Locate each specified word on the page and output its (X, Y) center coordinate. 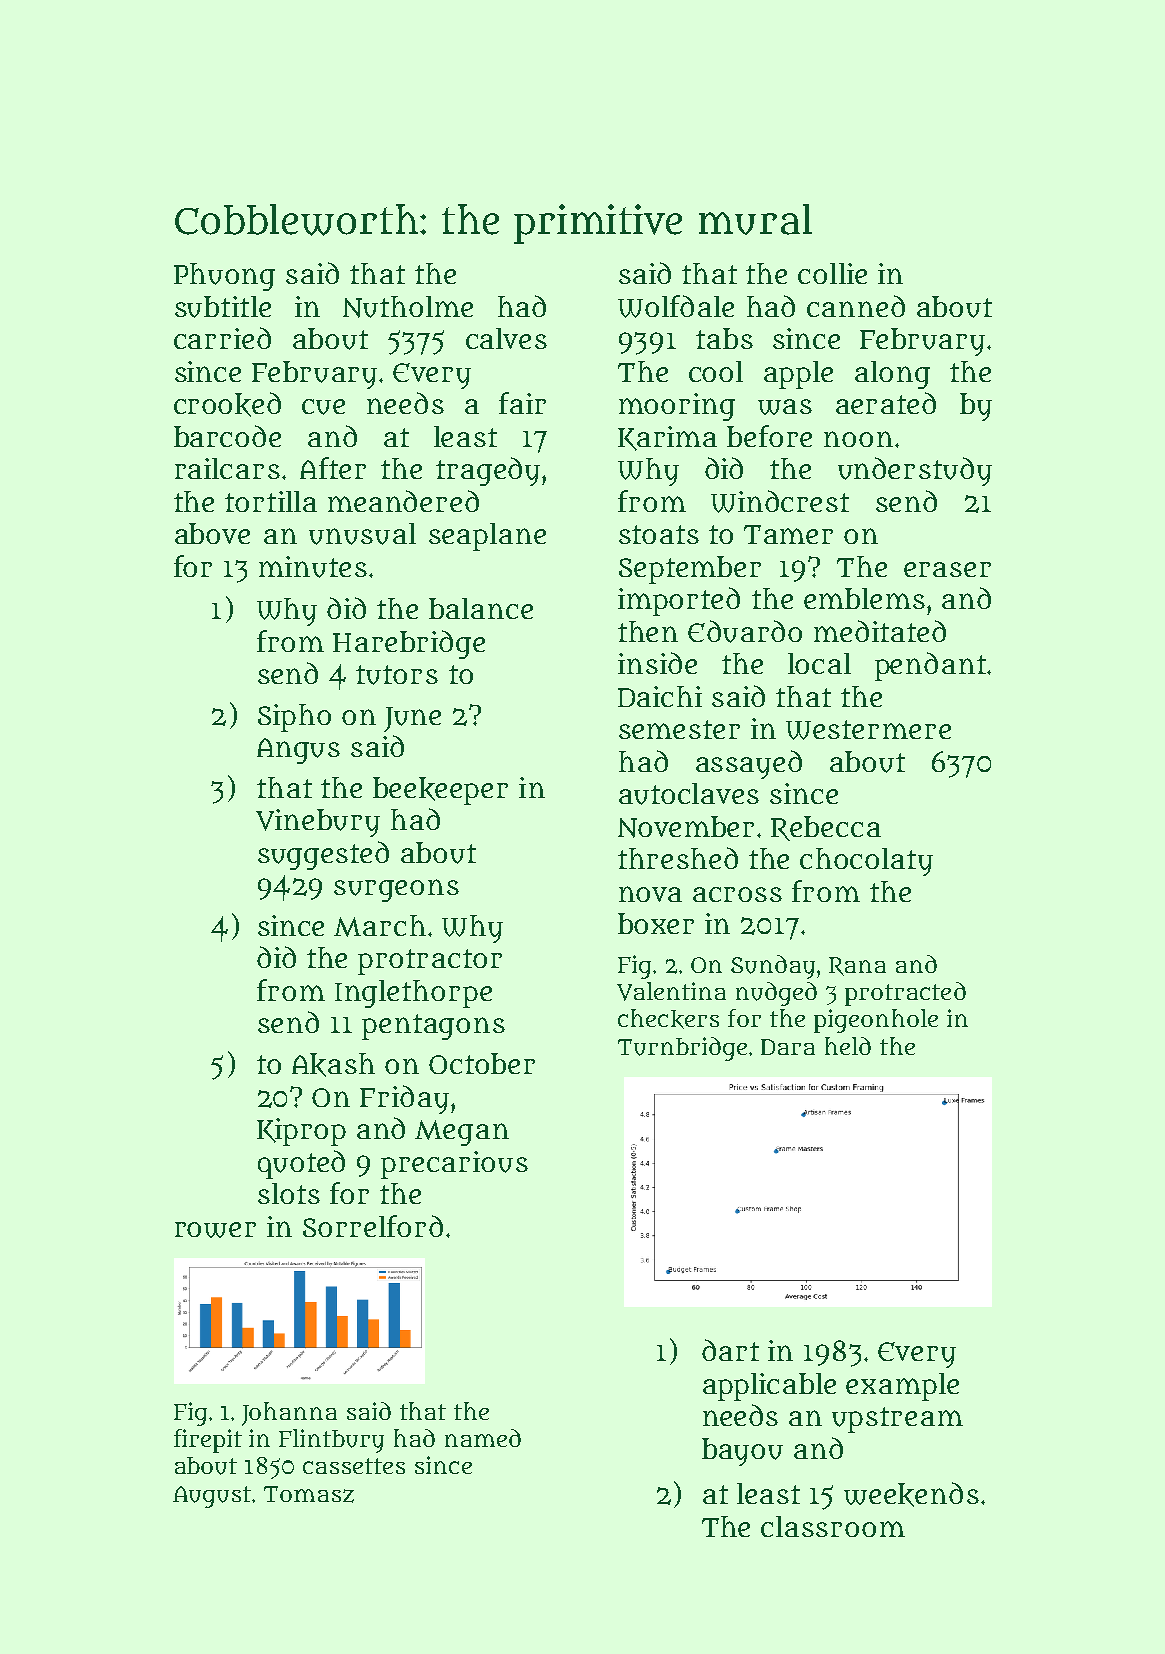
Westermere (868, 730)
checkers (668, 1019)
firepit (208, 1441)
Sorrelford (373, 1226)
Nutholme (408, 307)
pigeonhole (876, 1021)
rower (215, 1230)
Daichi (660, 696)
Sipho (294, 718)
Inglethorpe (413, 994)
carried (222, 338)
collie (832, 273)
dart (730, 1350)
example (902, 1387)
